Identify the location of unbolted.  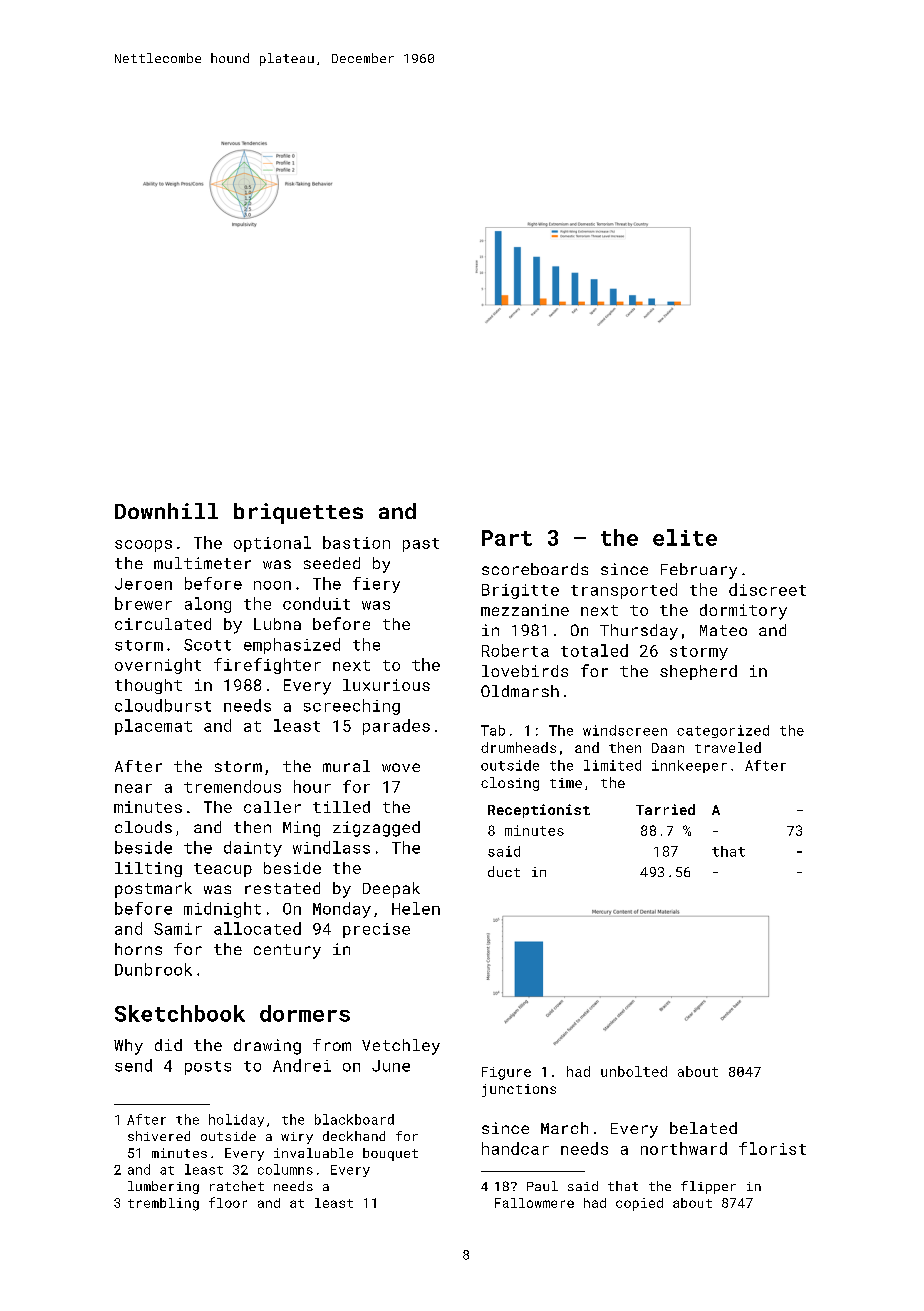
(634, 1071).
